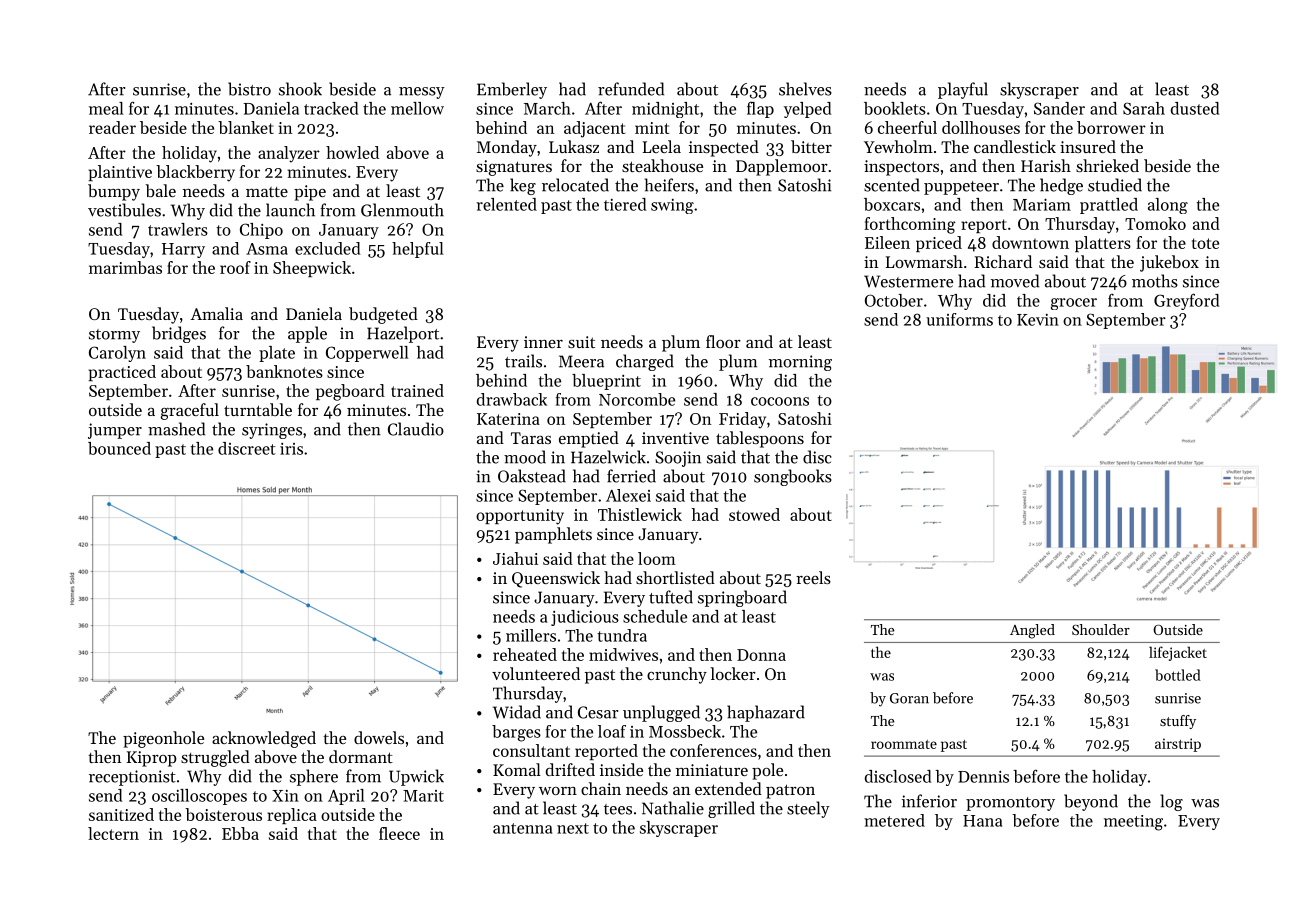 The height and width of the screenshot is (924, 1308). Describe the element at coordinates (152, 759) in the screenshot. I see `Kiprop` at that location.
